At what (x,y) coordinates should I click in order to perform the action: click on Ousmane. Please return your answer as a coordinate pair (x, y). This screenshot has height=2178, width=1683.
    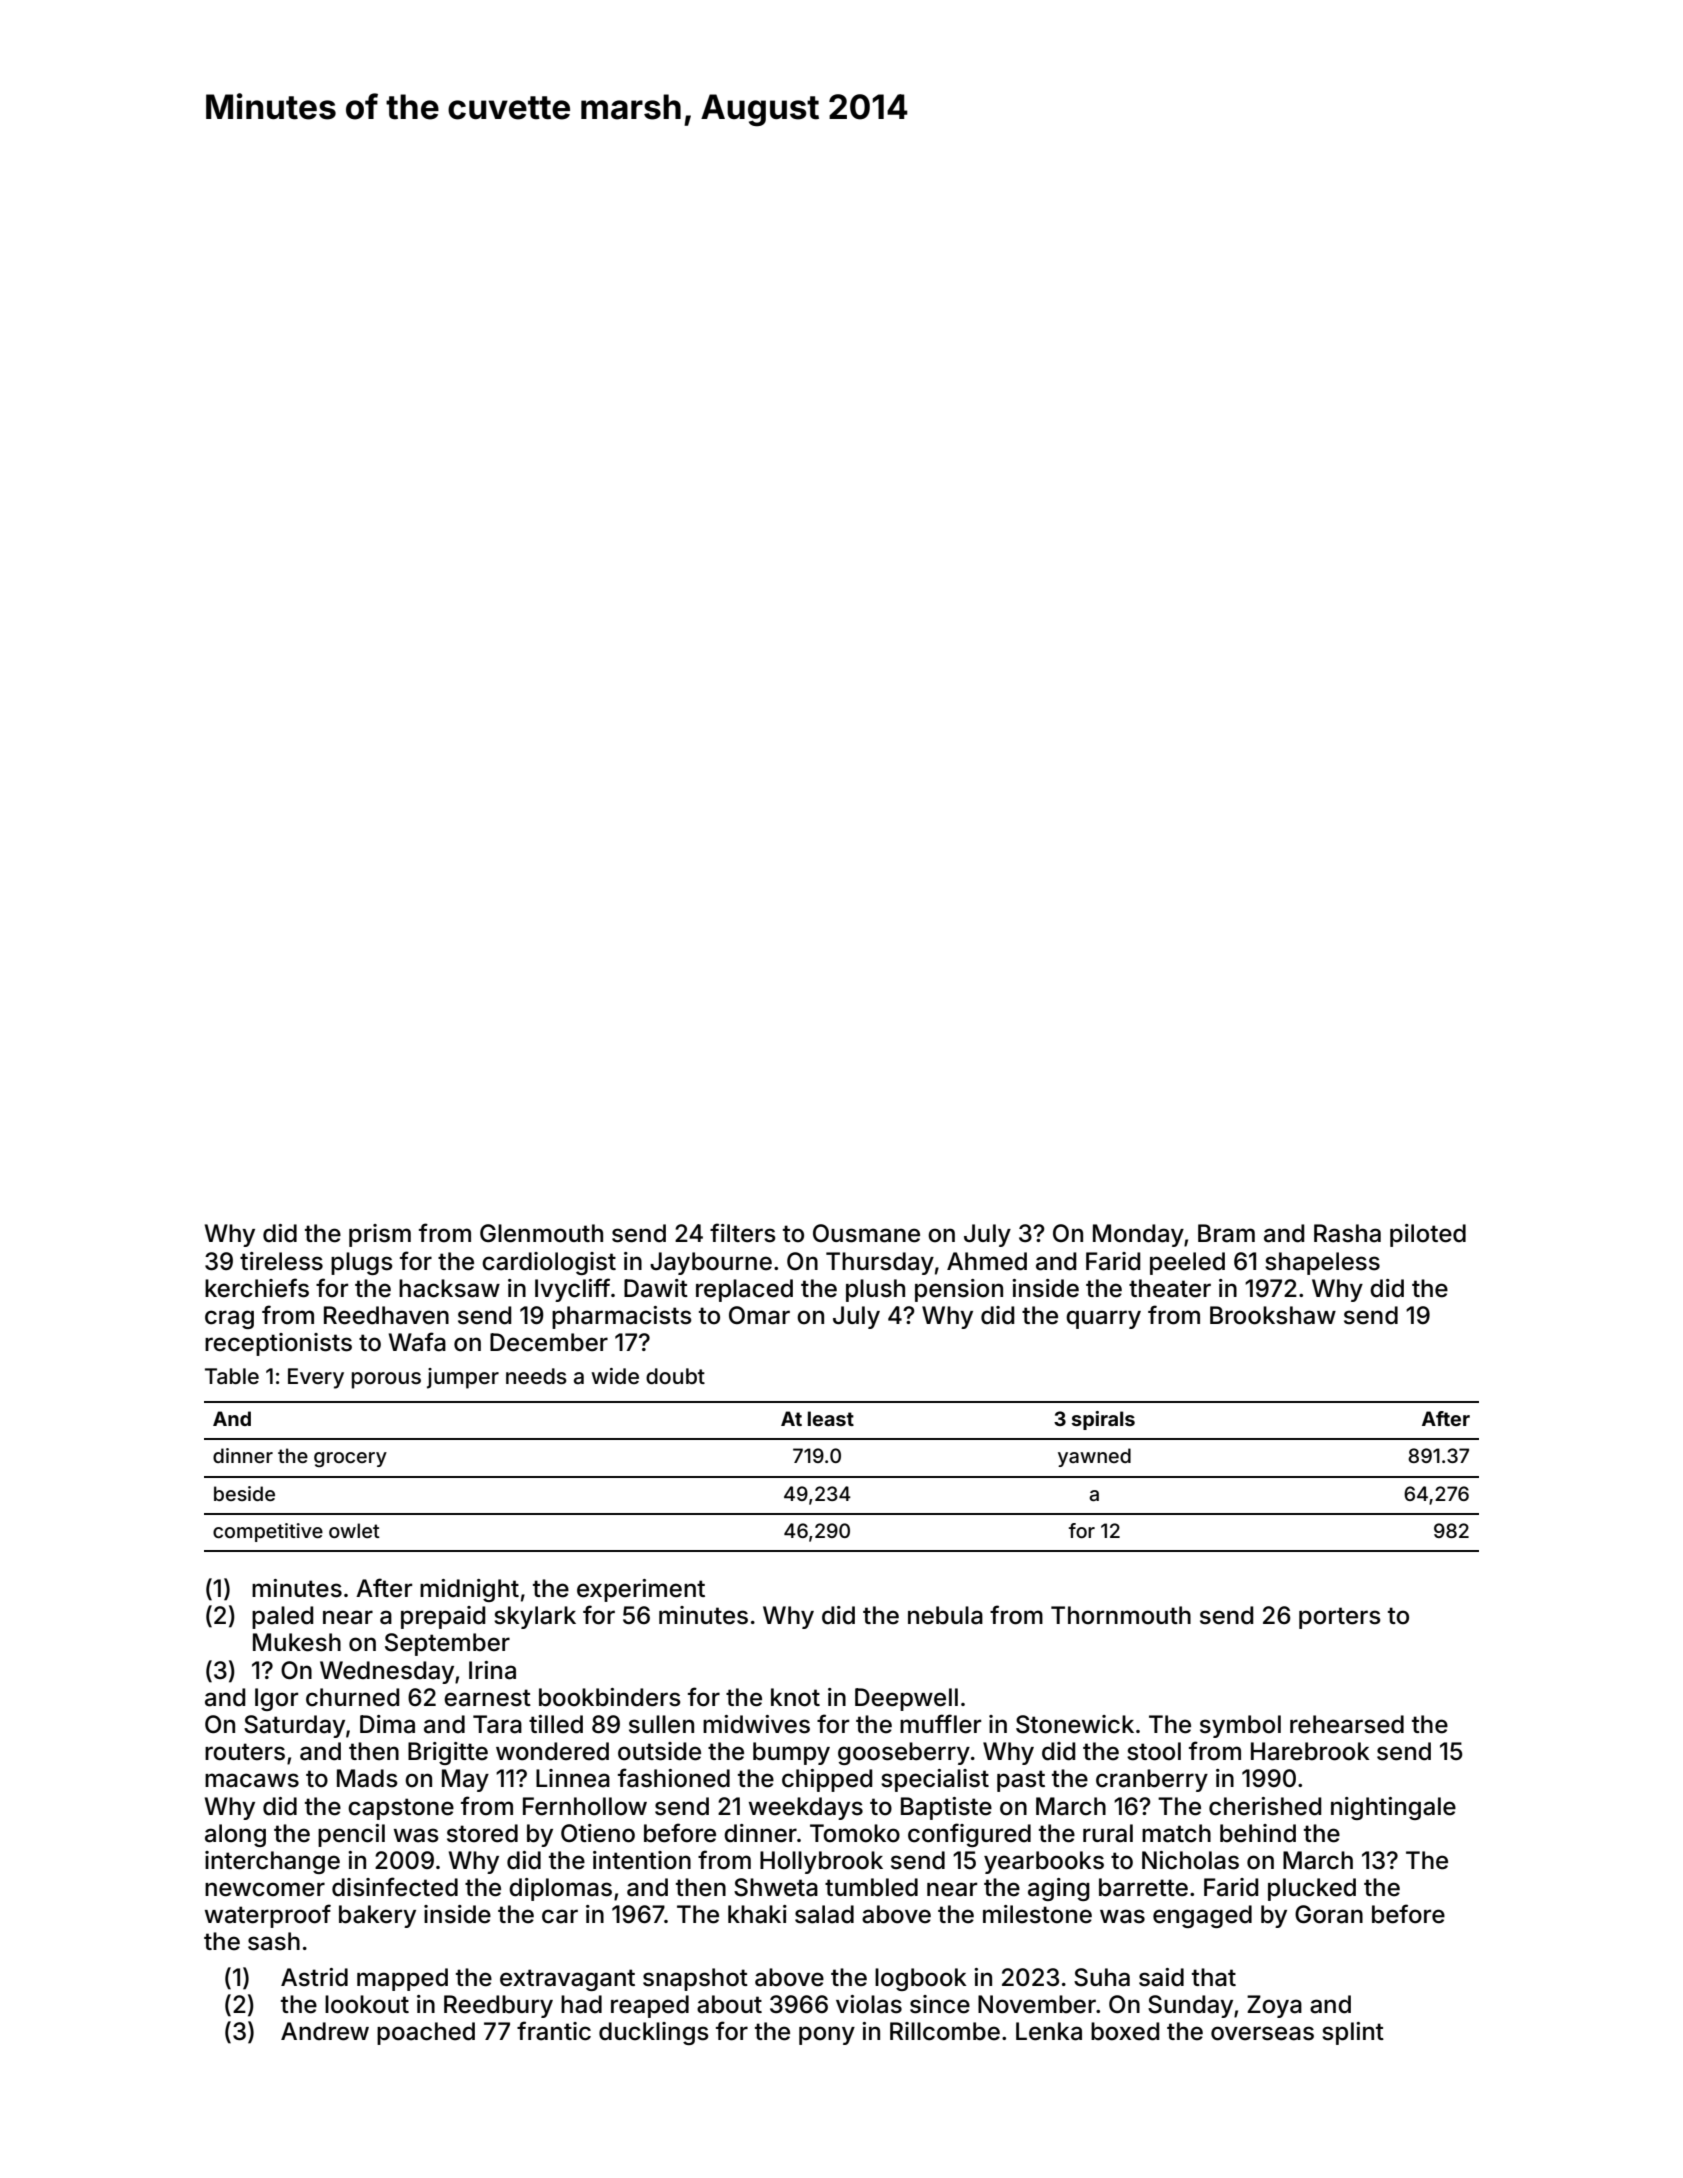
    Looking at the image, I should click on (866, 1233).
